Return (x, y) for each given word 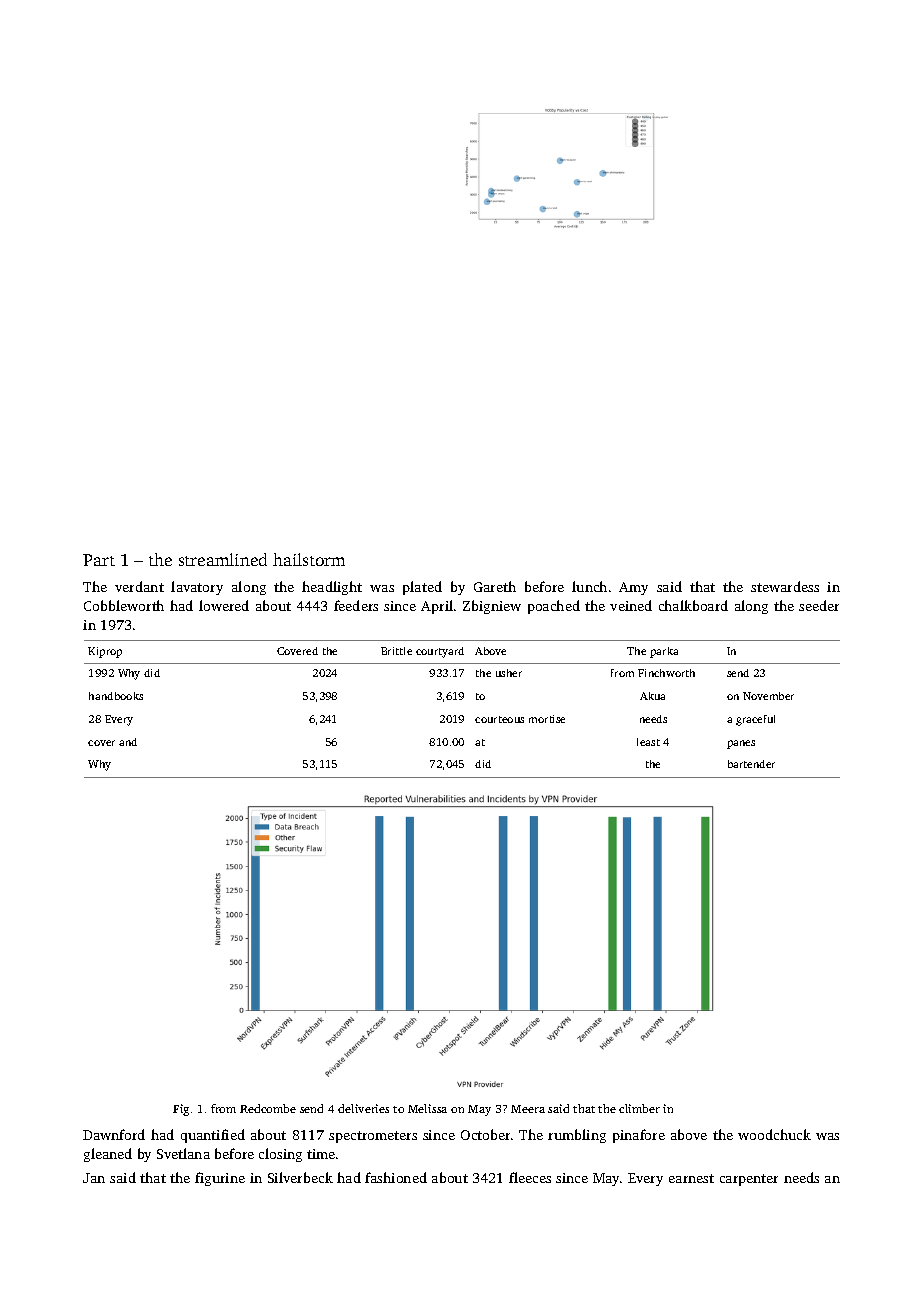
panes (741, 744)
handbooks (116, 696)
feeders (356, 605)
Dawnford (114, 1134)
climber (639, 1108)
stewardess (785, 586)
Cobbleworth (124, 605)
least (648, 742)
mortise (547, 719)
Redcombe (268, 1108)
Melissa (427, 1108)
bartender (751, 764)
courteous (499, 719)
